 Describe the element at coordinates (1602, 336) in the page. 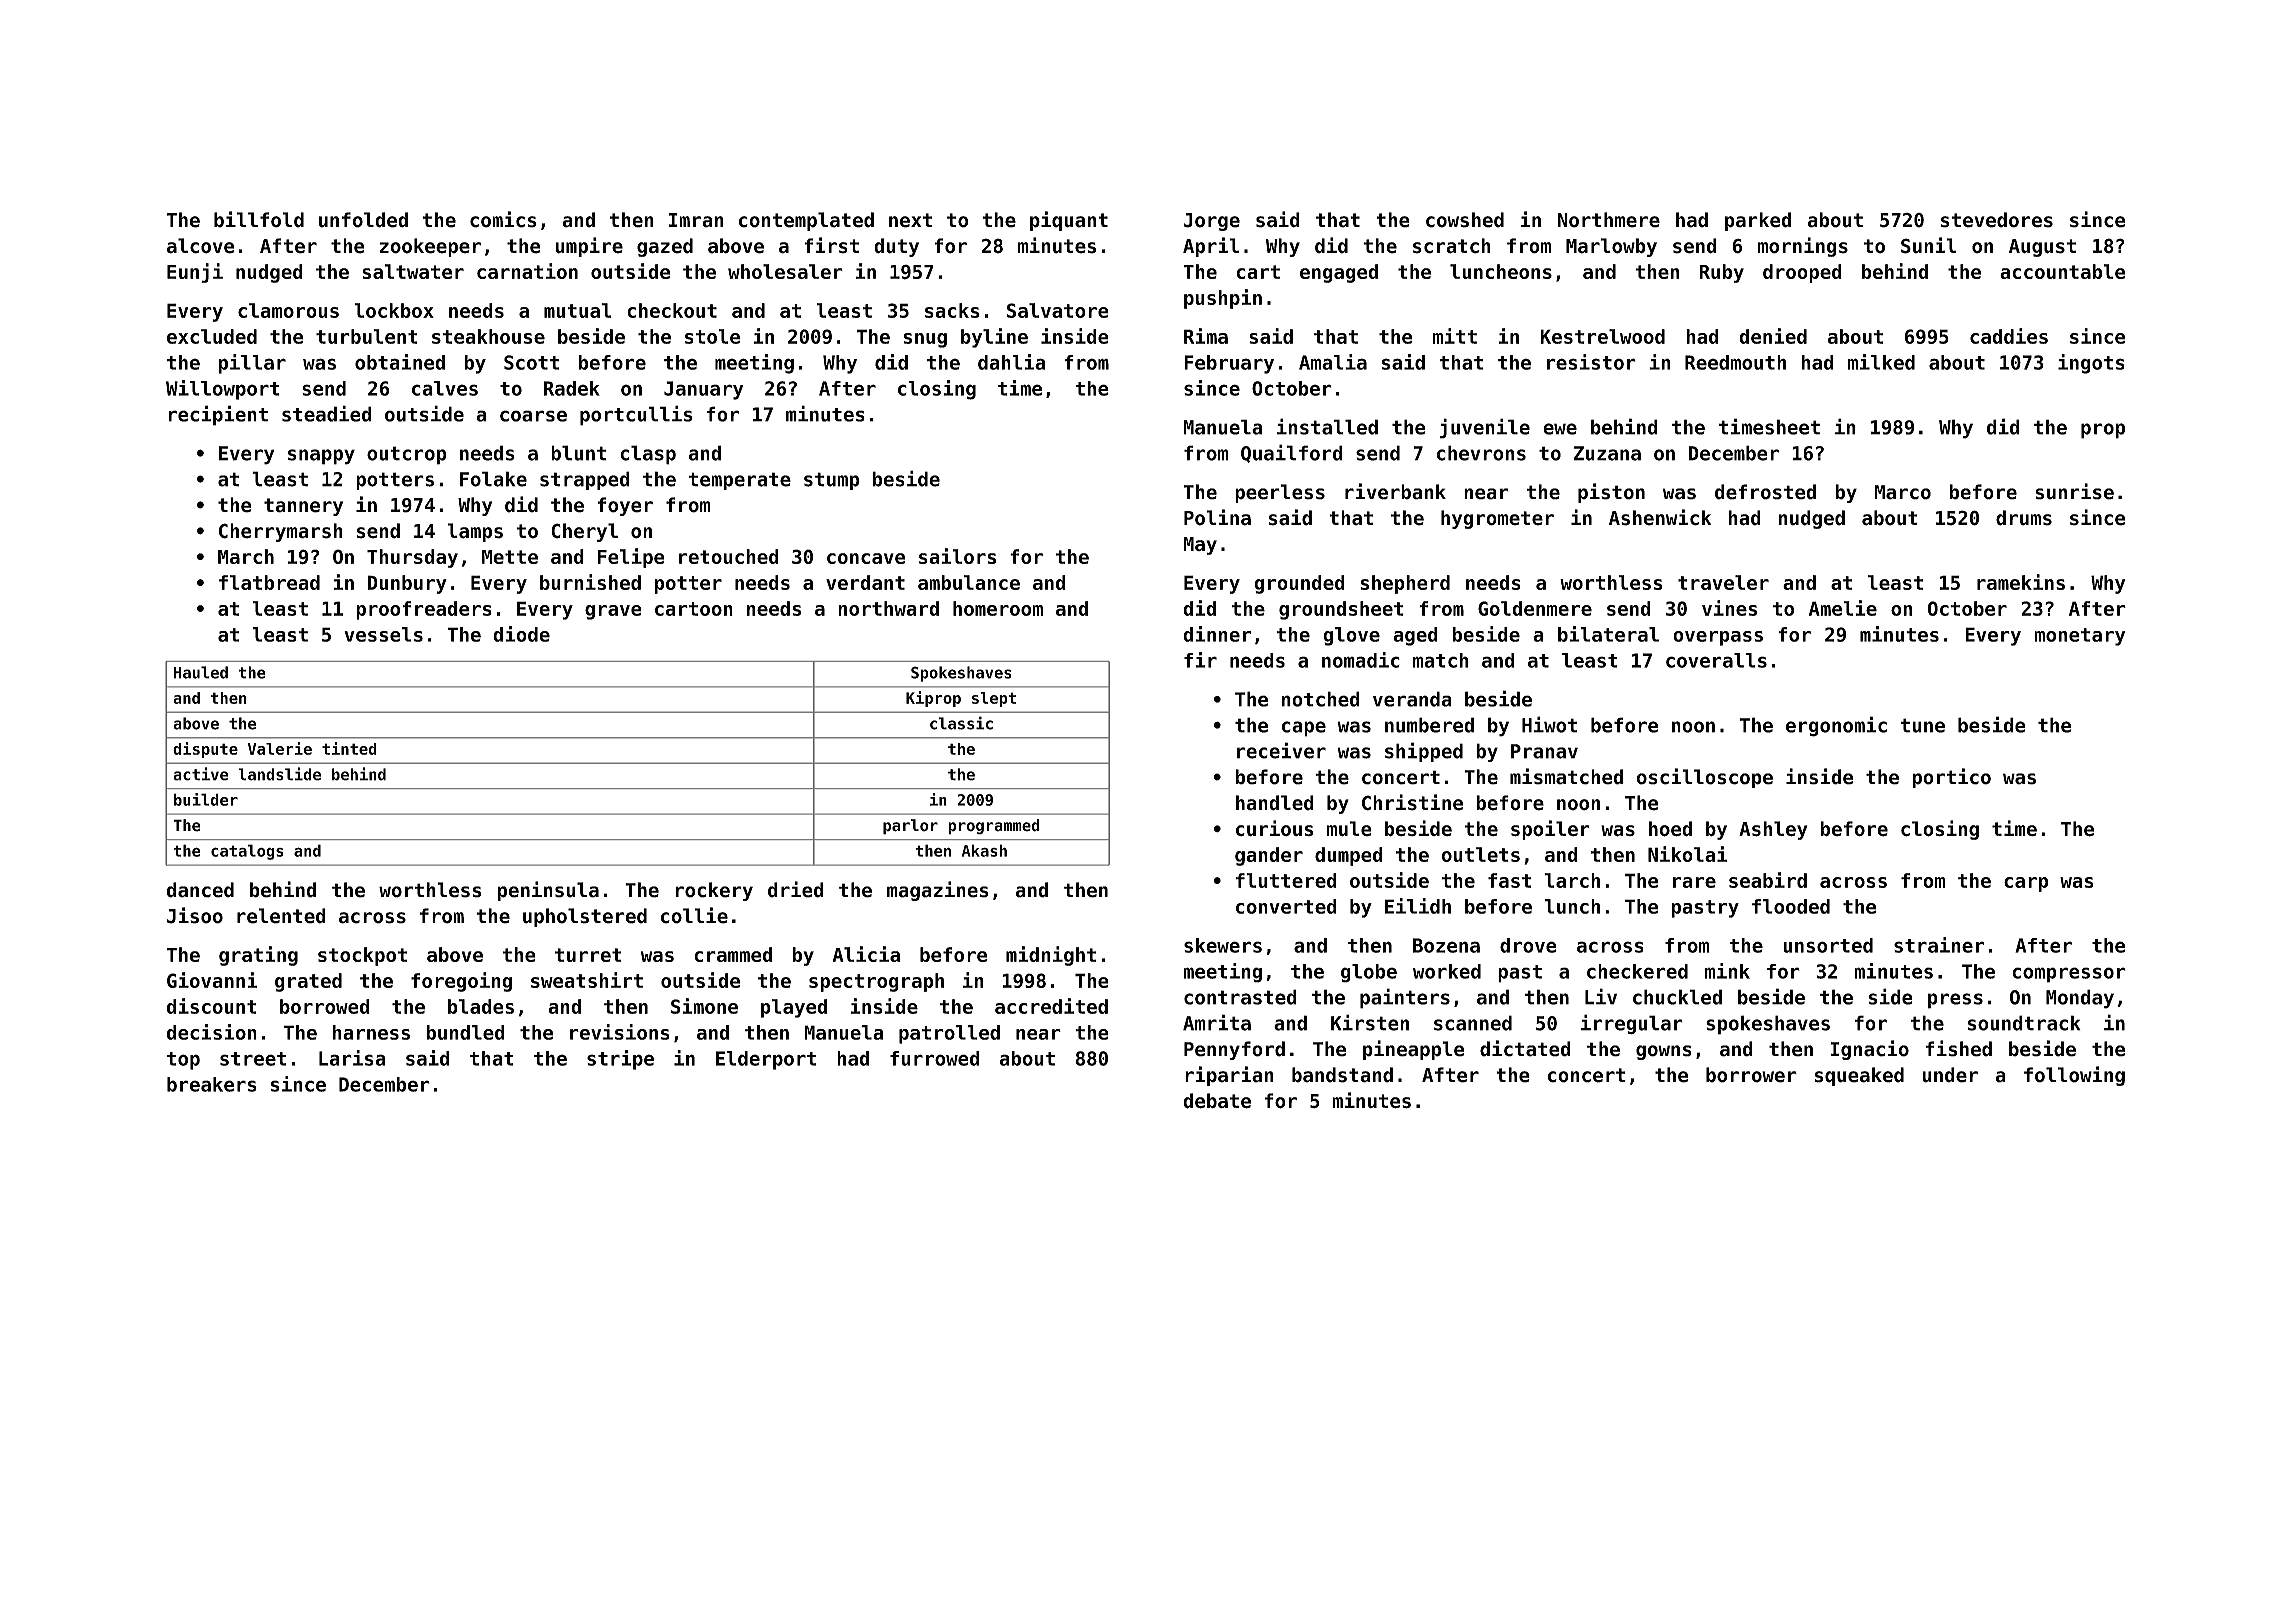

I see `Kestrelwood` at that location.
